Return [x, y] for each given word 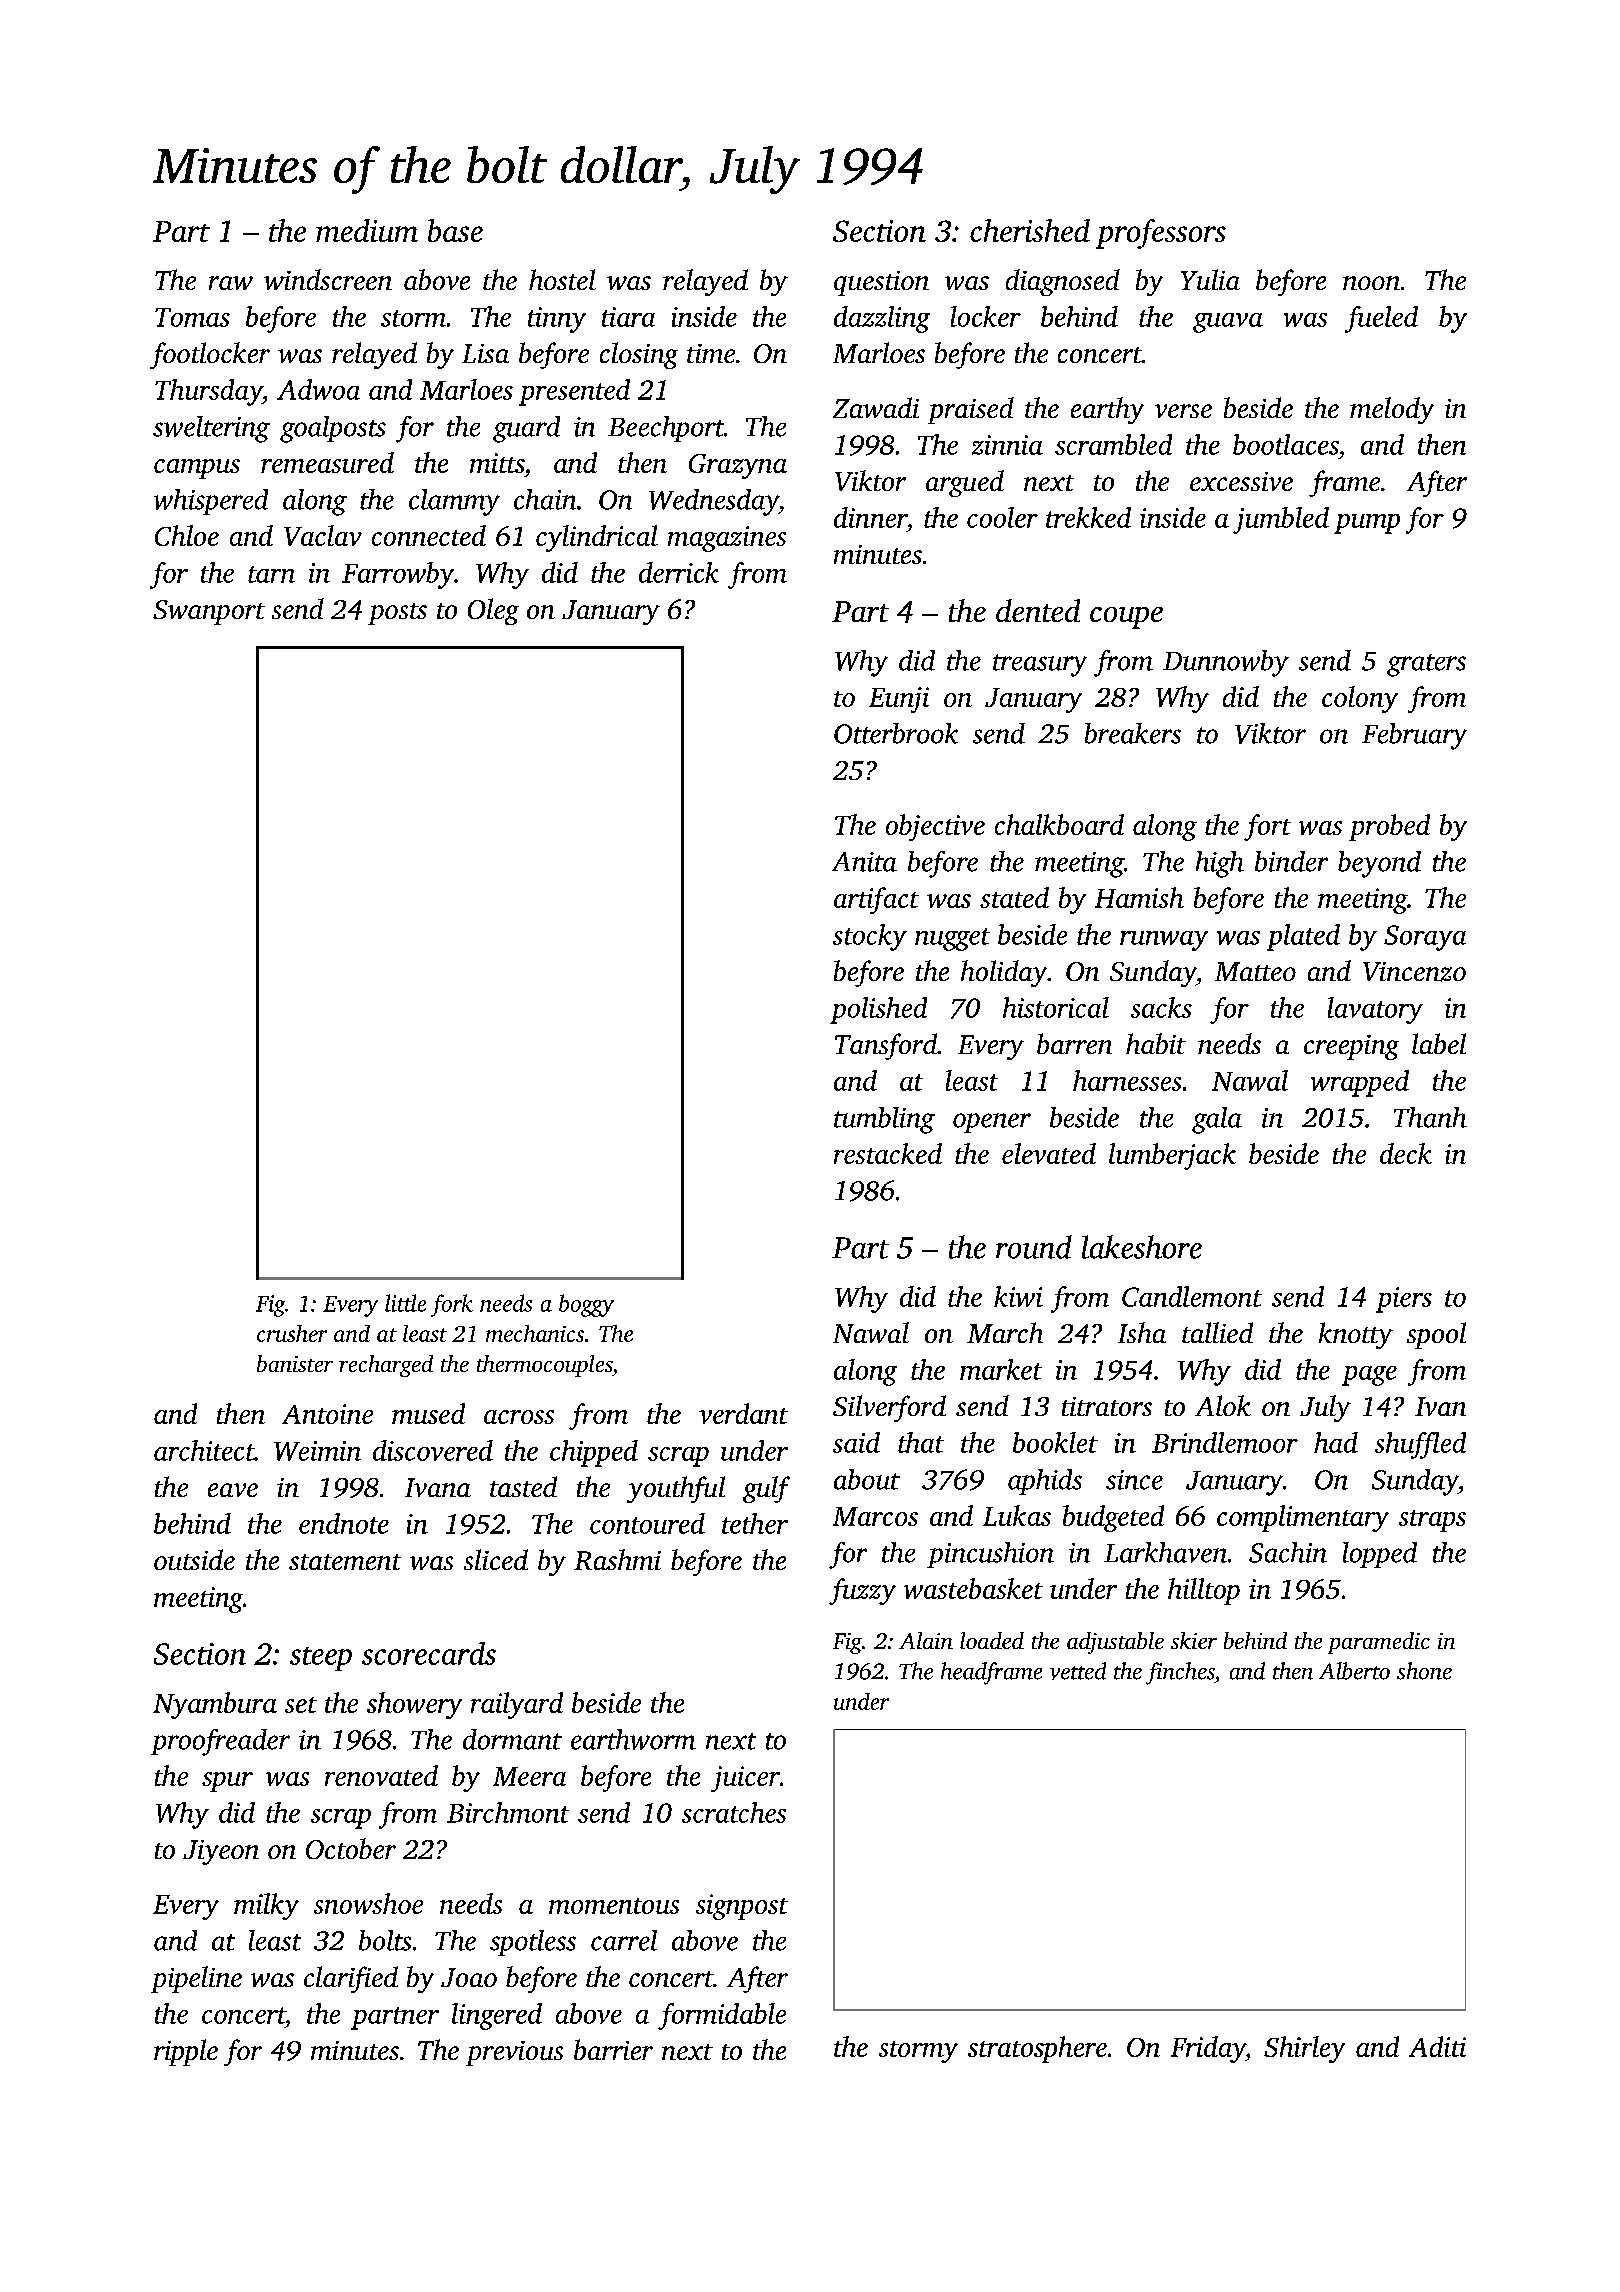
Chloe [187, 535]
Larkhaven [1165, 1552]
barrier [613, 2049]
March [1005, 1332]
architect [204, 1450]
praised [971, 410]
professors [1161, 234]
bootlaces [1285, 444]
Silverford [889, 1408]
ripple [186, 2052]
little [405, 1303]
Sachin [1288, 1552]
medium [367, 230]
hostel [562, 279]
